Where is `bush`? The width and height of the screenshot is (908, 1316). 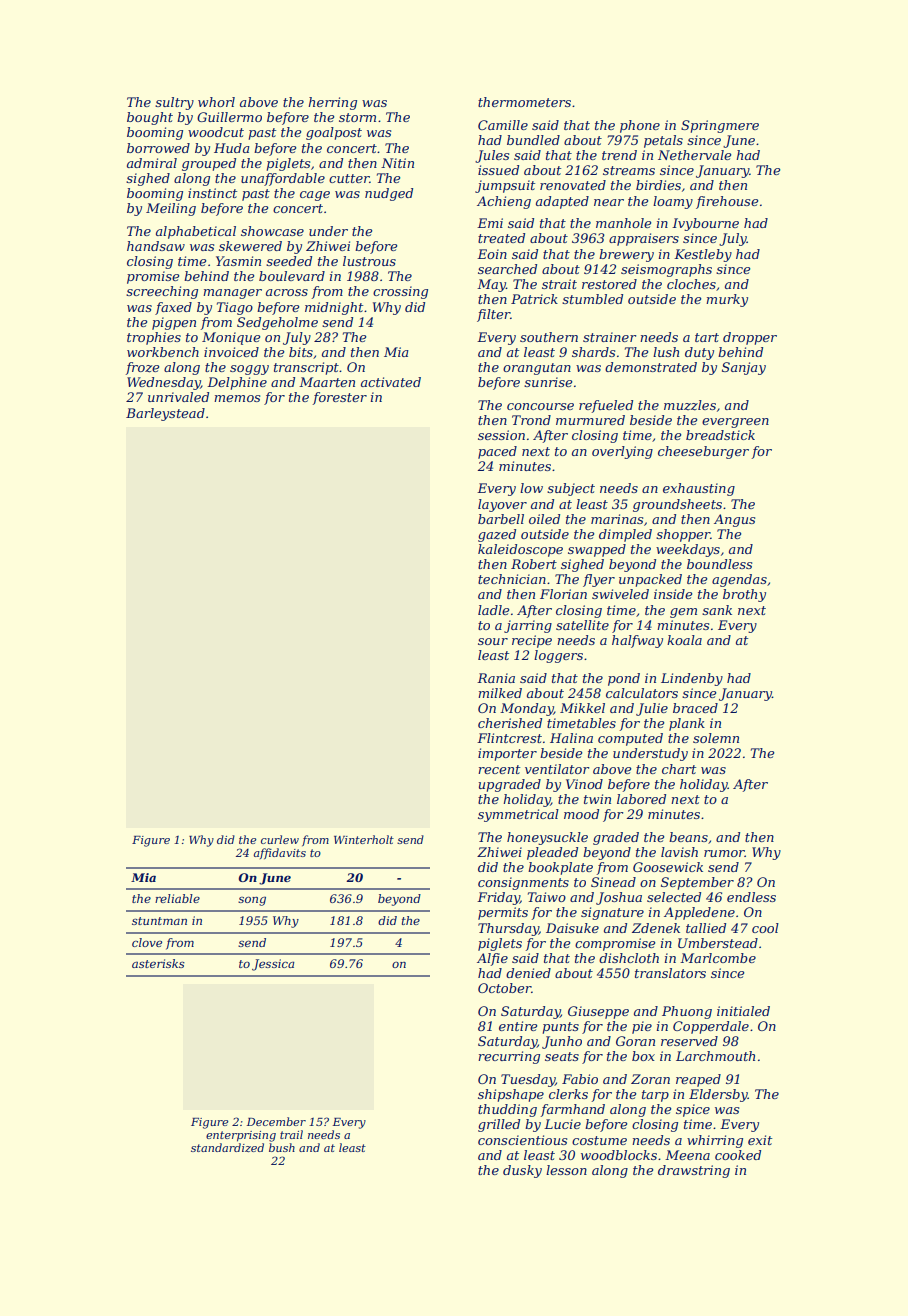 bush is located at coordinates (282, 1147).
